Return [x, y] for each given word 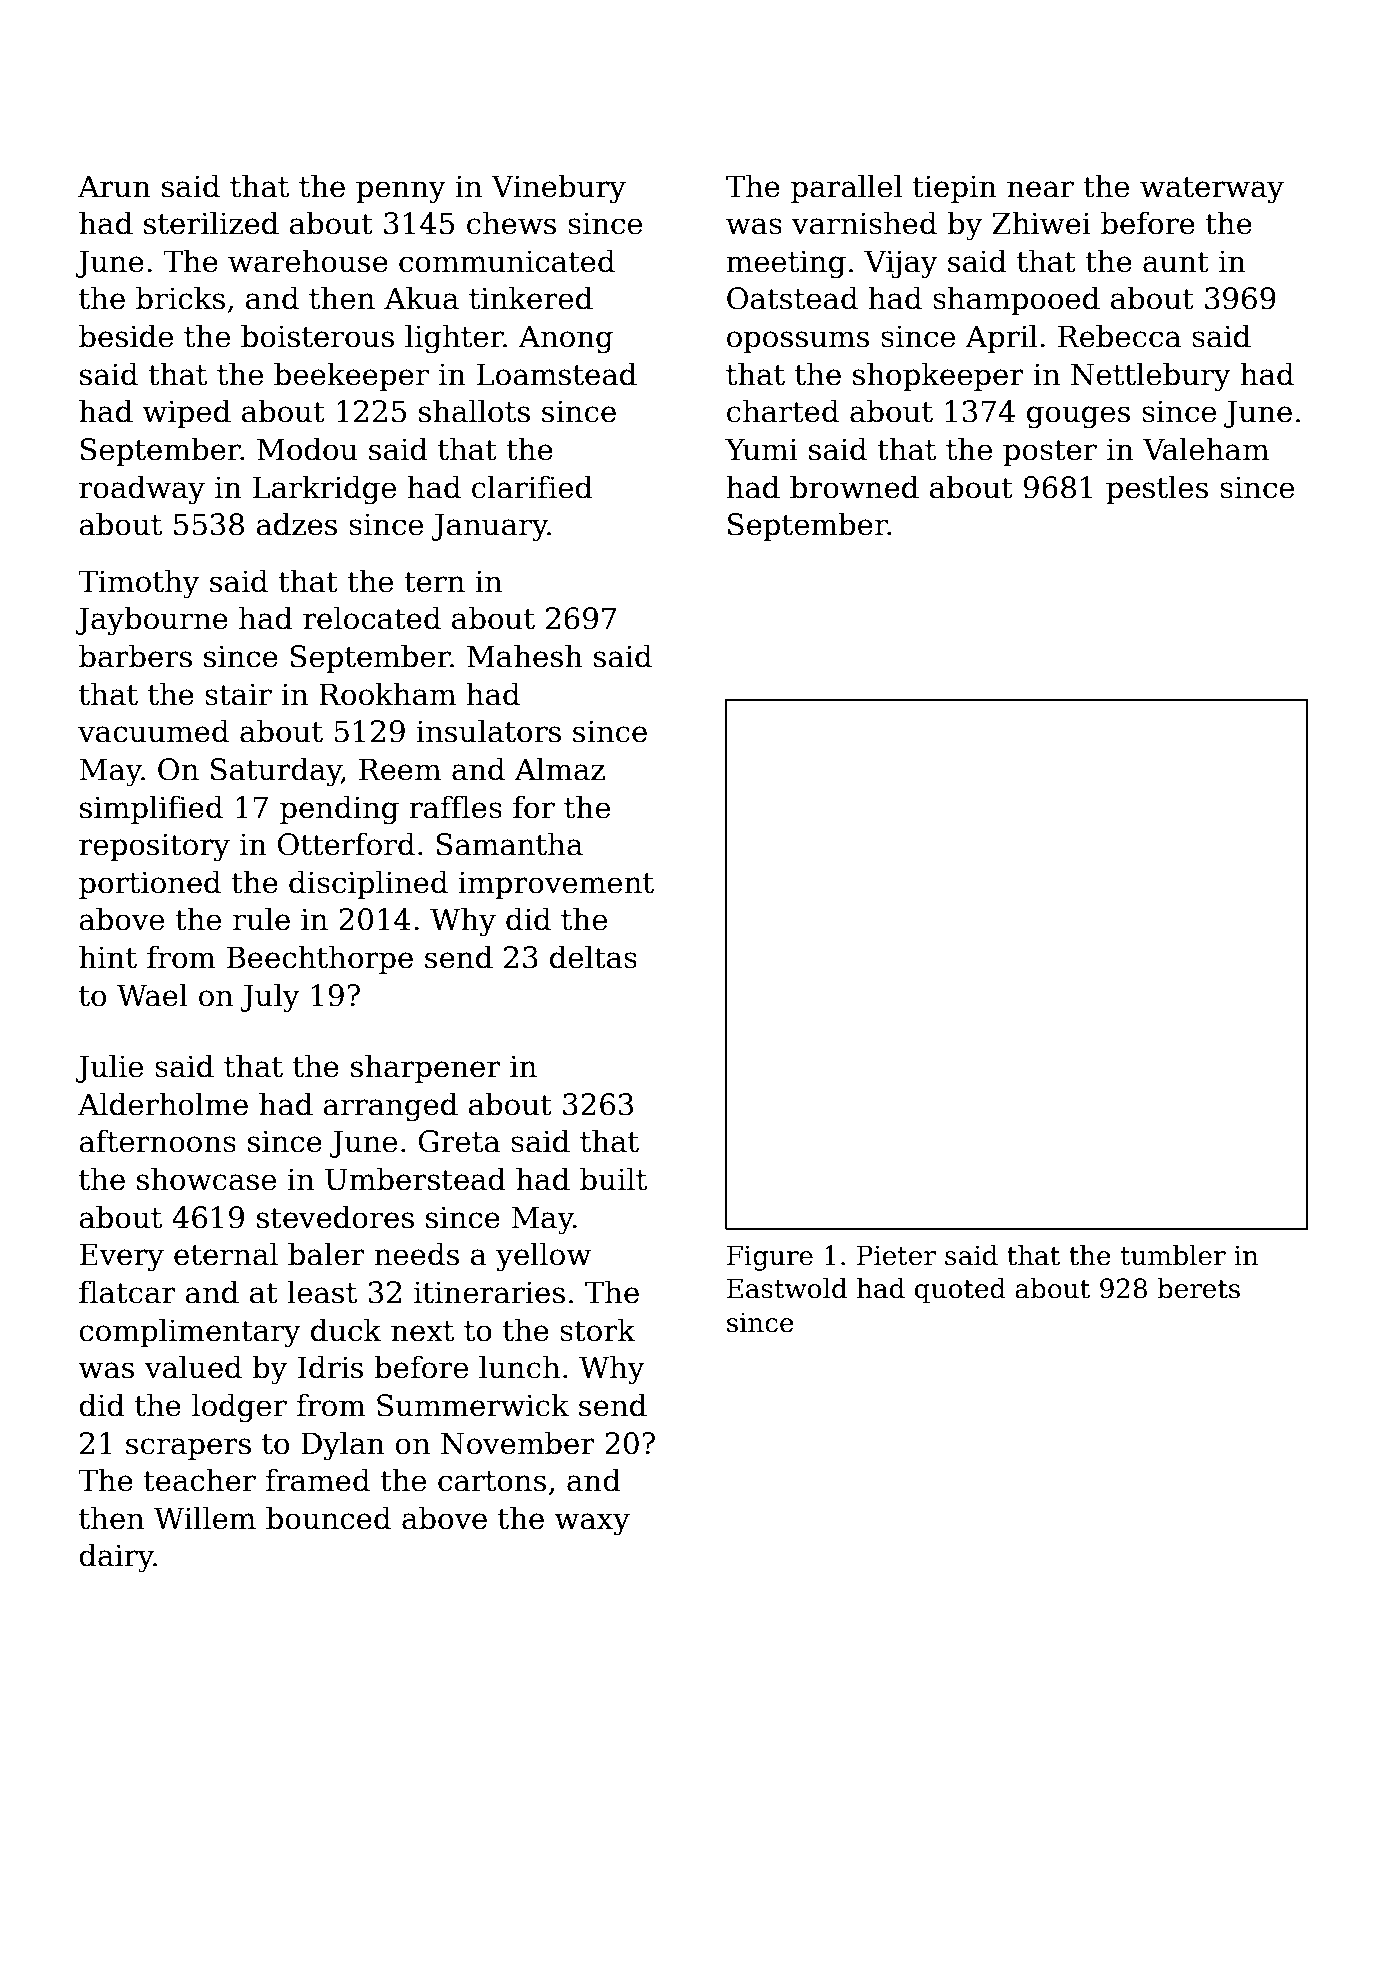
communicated [507, 261]
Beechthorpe [320, 959]
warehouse [308, 261]
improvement [556, 885]
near [1040, 189]
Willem [205, 1518]
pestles [1157, 489]
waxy [592, 1524]
